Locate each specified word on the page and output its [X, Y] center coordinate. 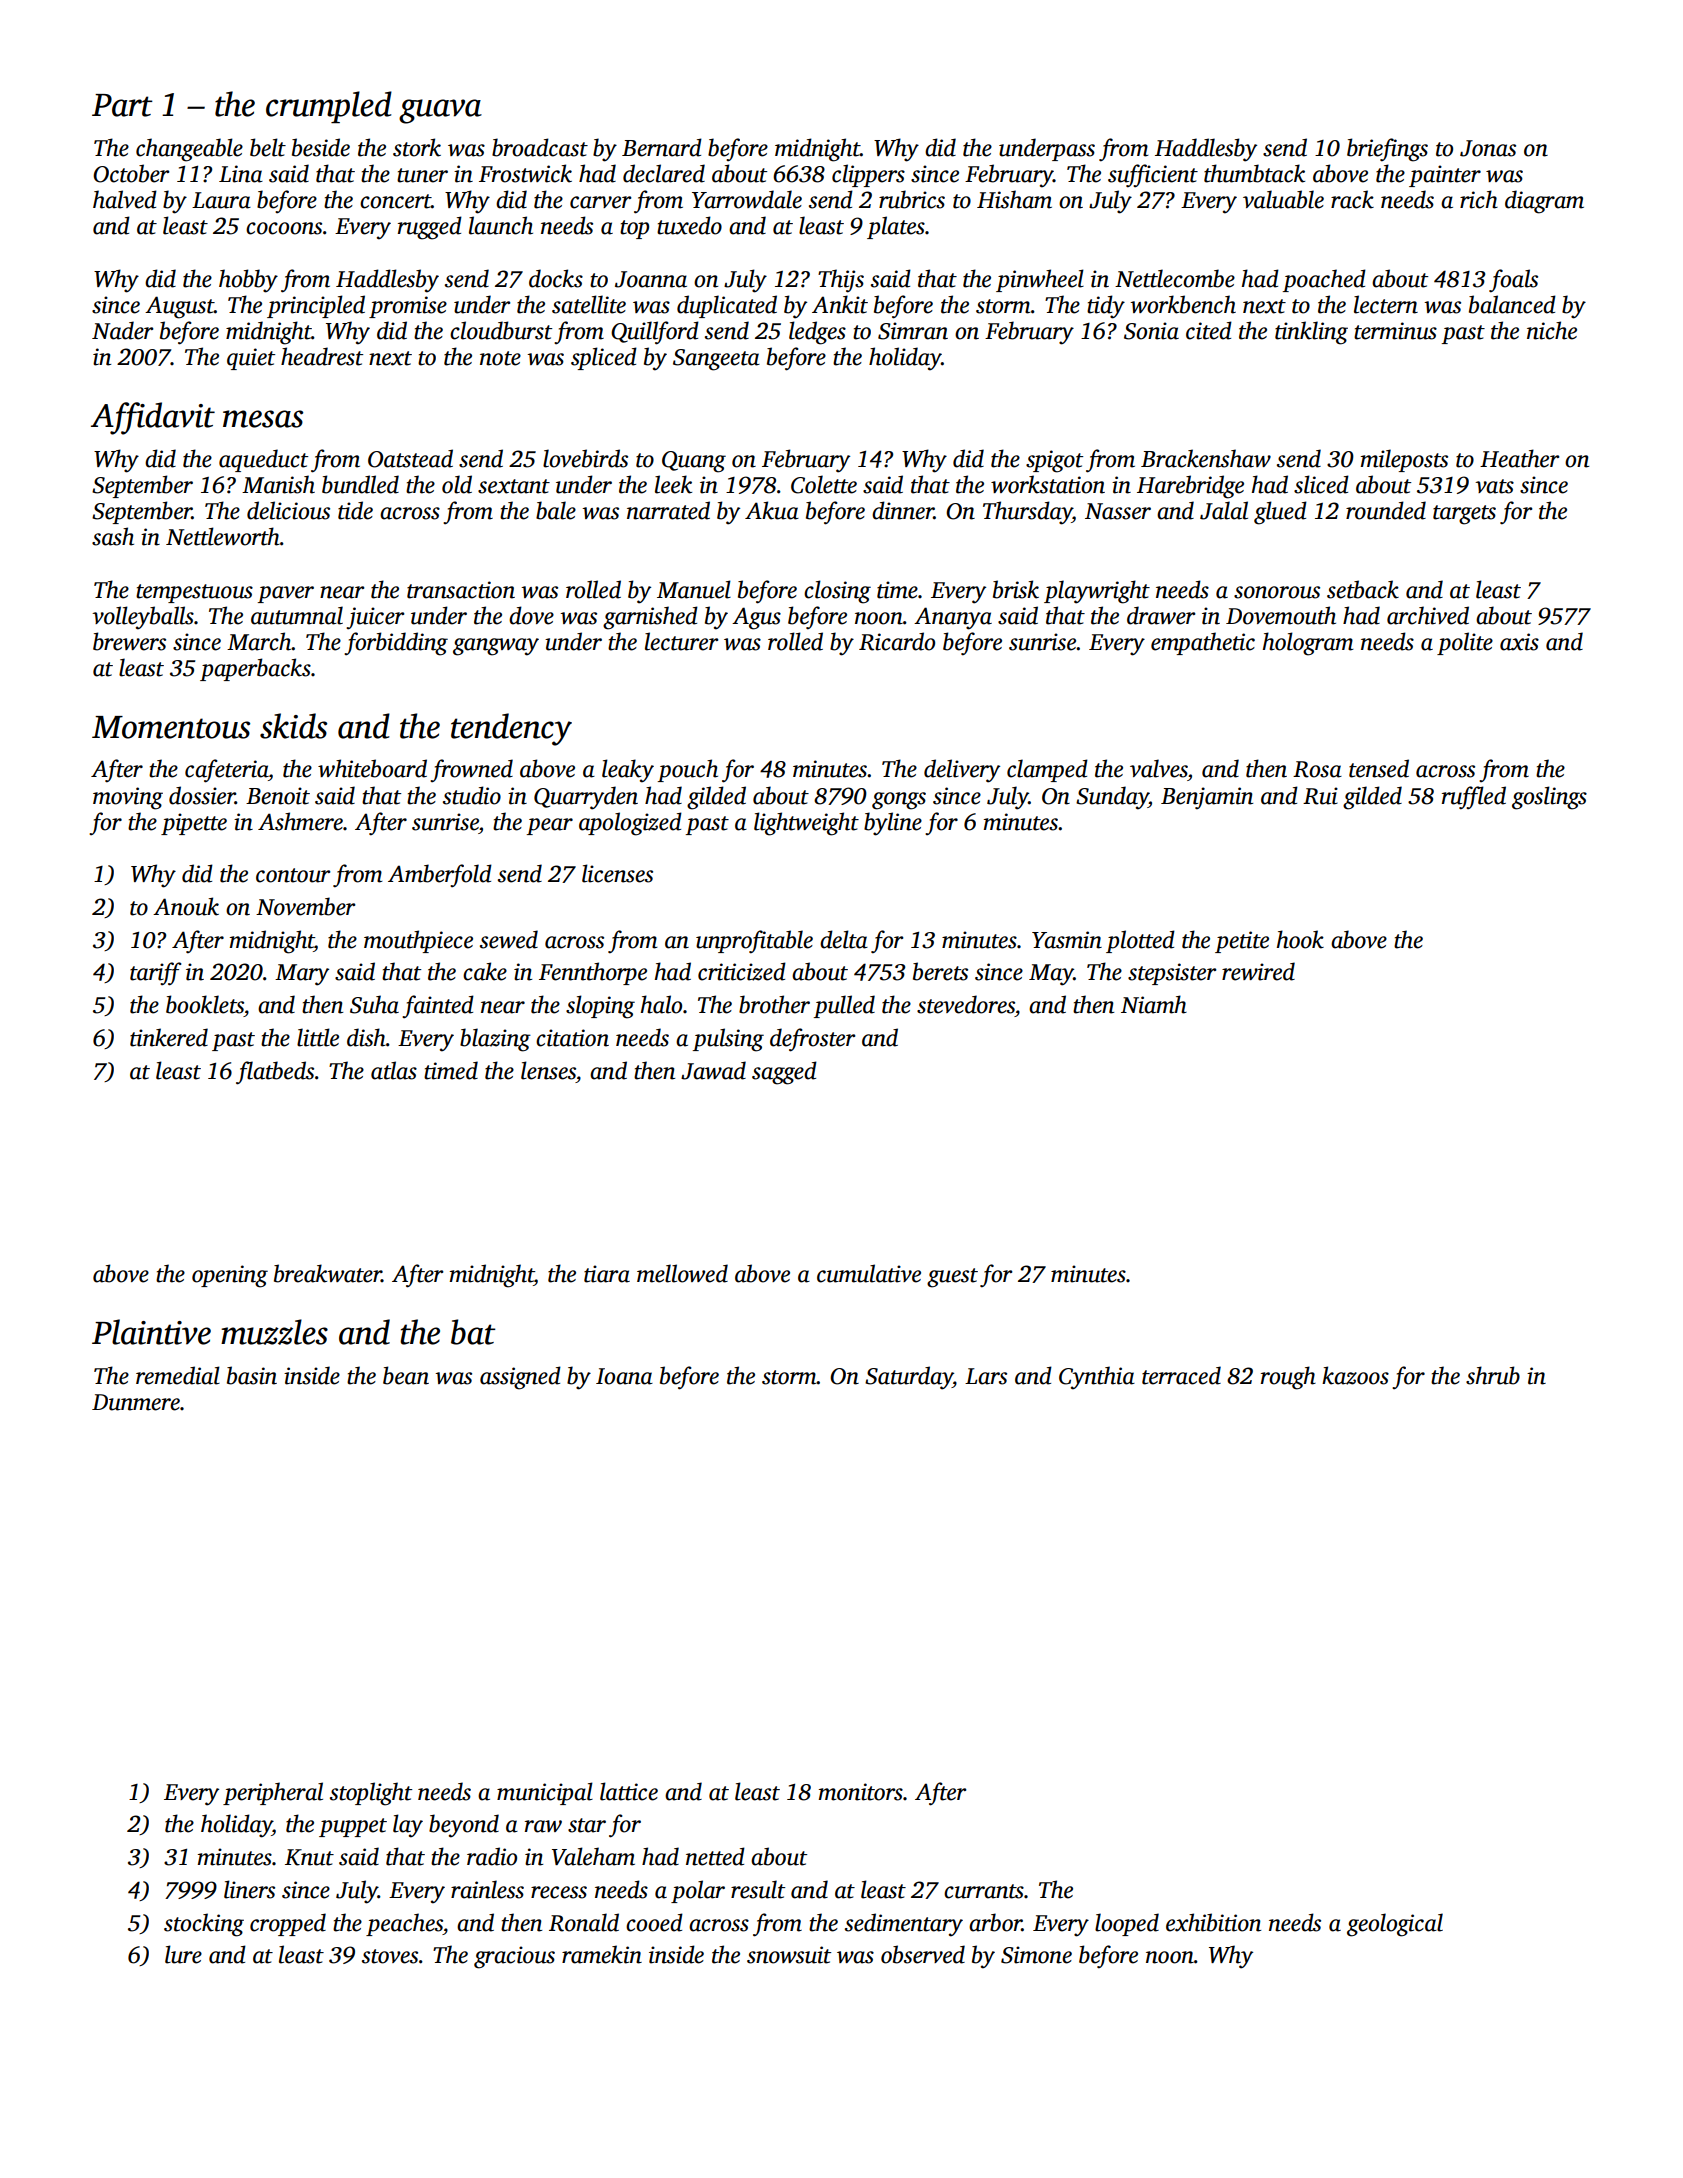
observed [923, 1954]
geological [1395, 1925]
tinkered [169, 1037]
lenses [548, 1070]
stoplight [371, 1794]
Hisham [1014, 199]
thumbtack [1254, 173]
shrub [1493, 1375]
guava [440, 111]
